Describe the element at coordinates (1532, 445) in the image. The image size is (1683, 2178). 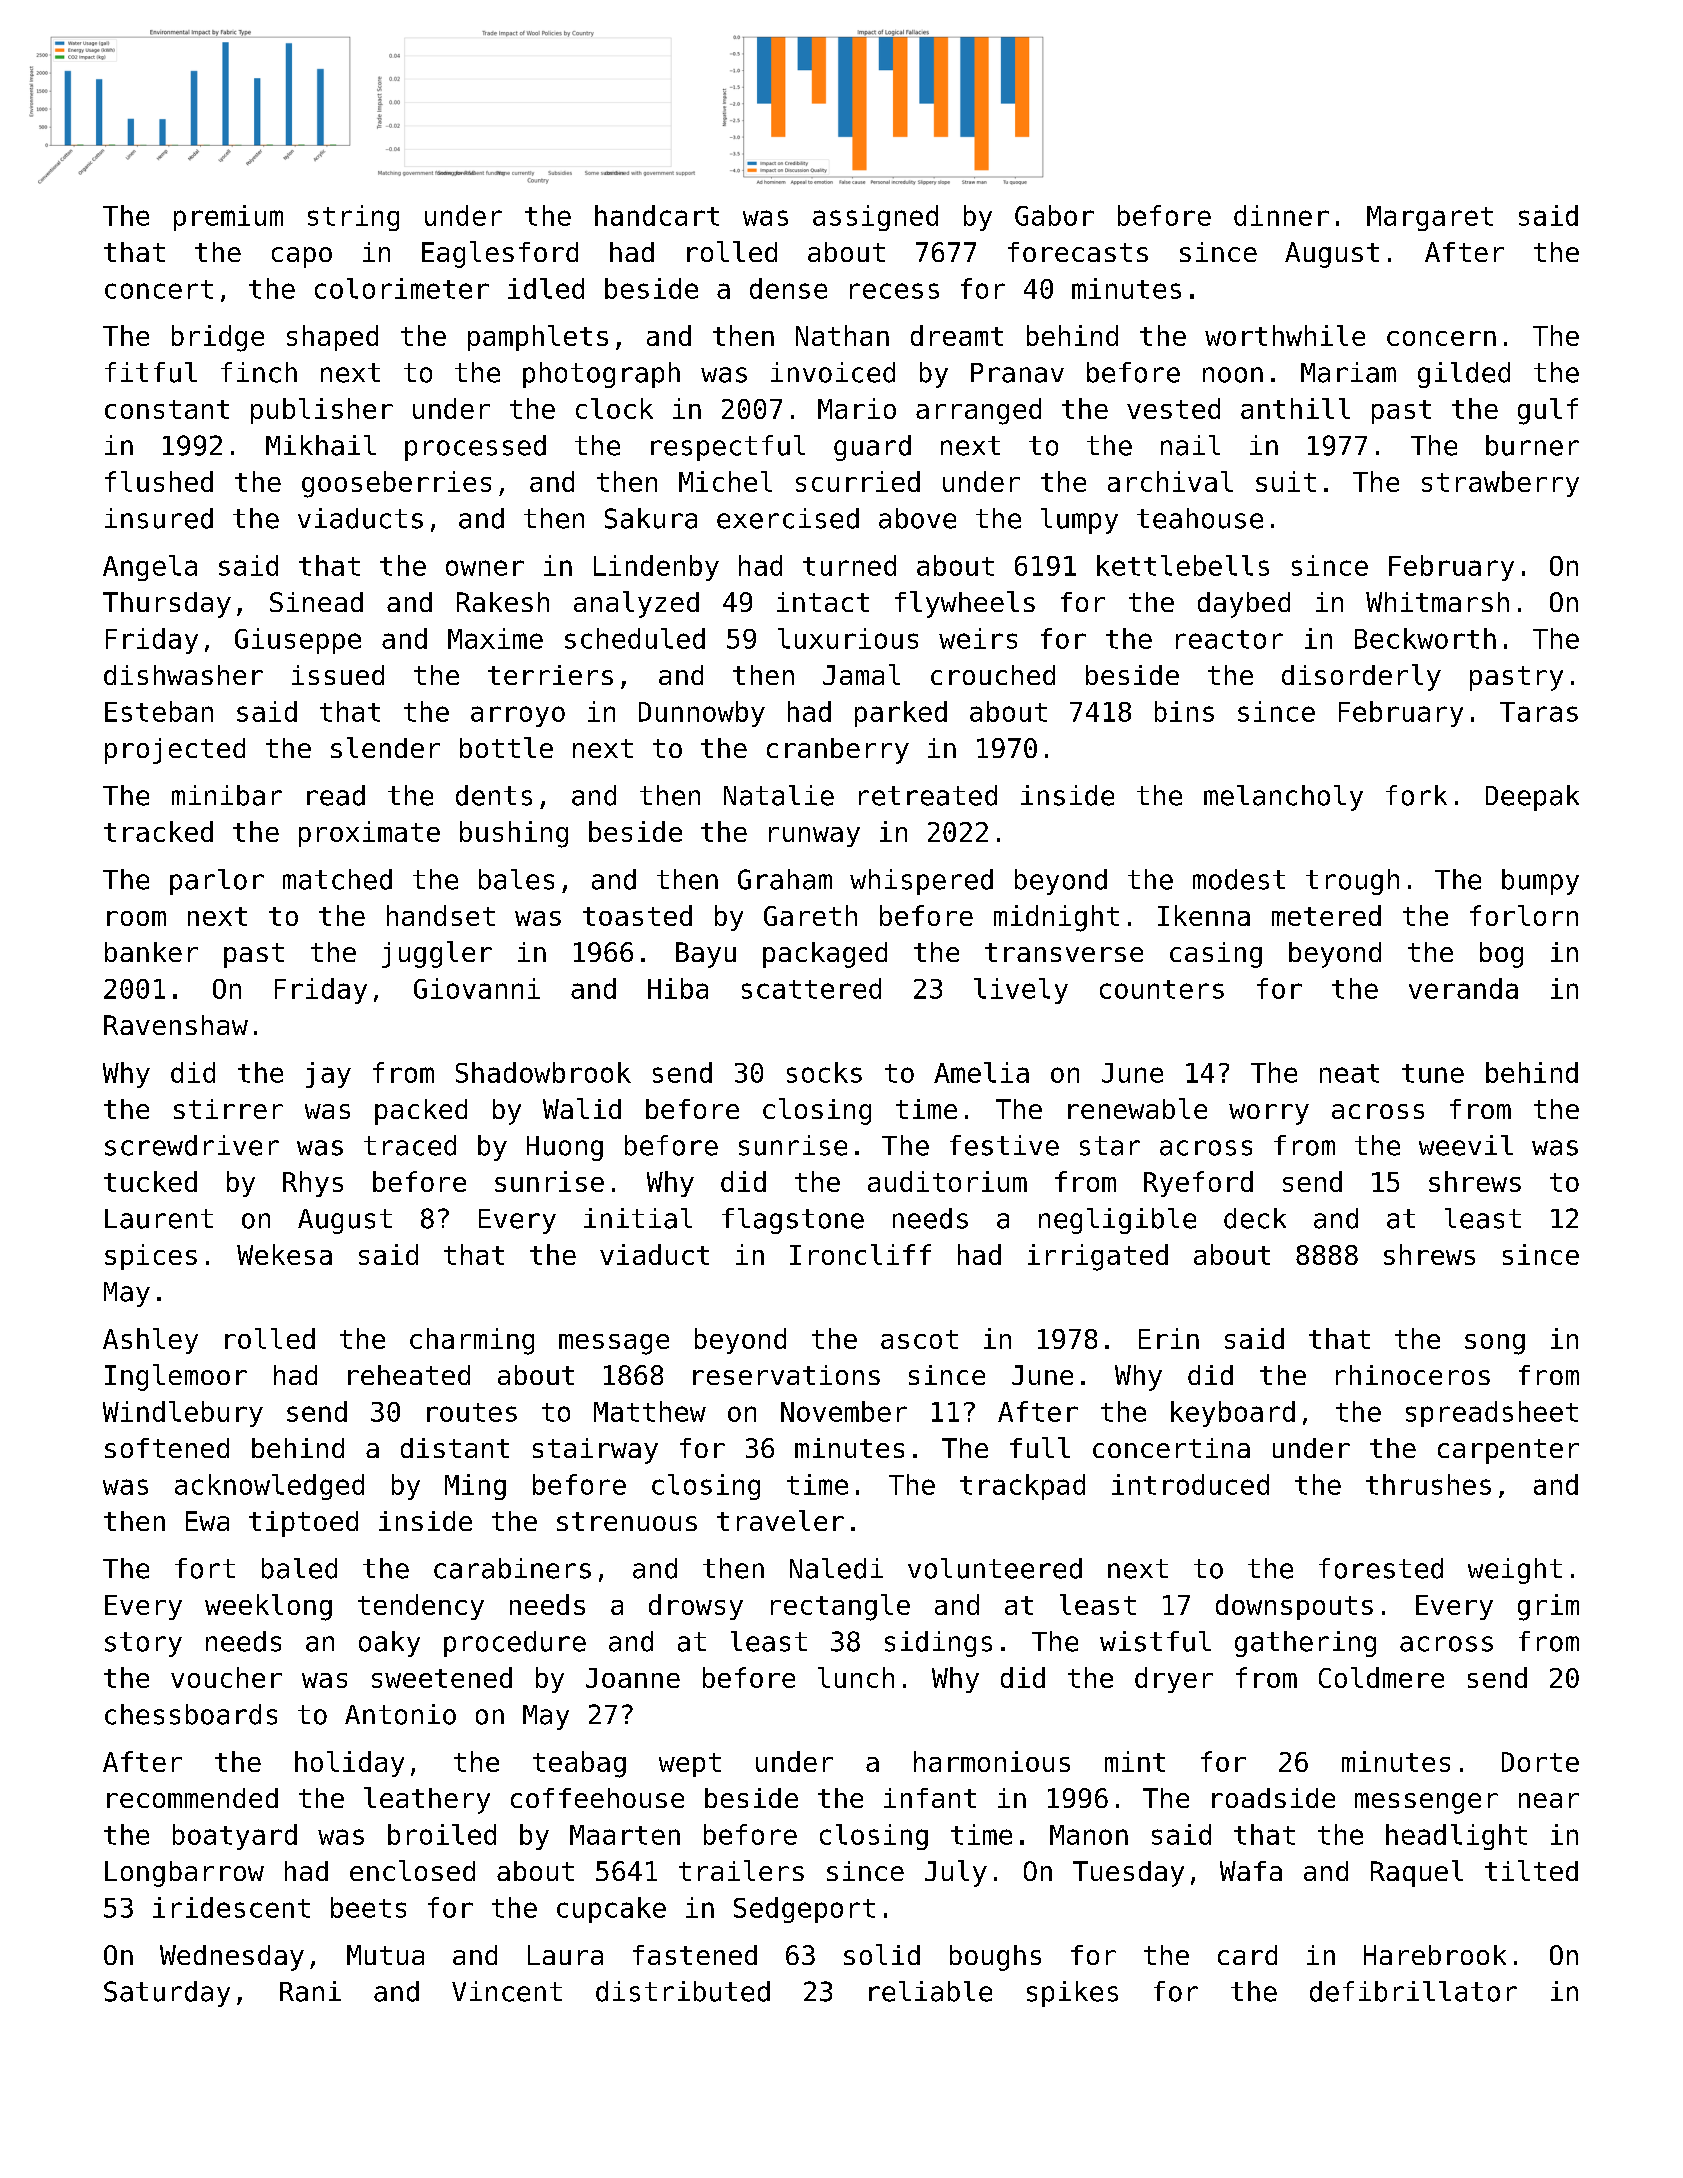
I see `burner` at that location.
